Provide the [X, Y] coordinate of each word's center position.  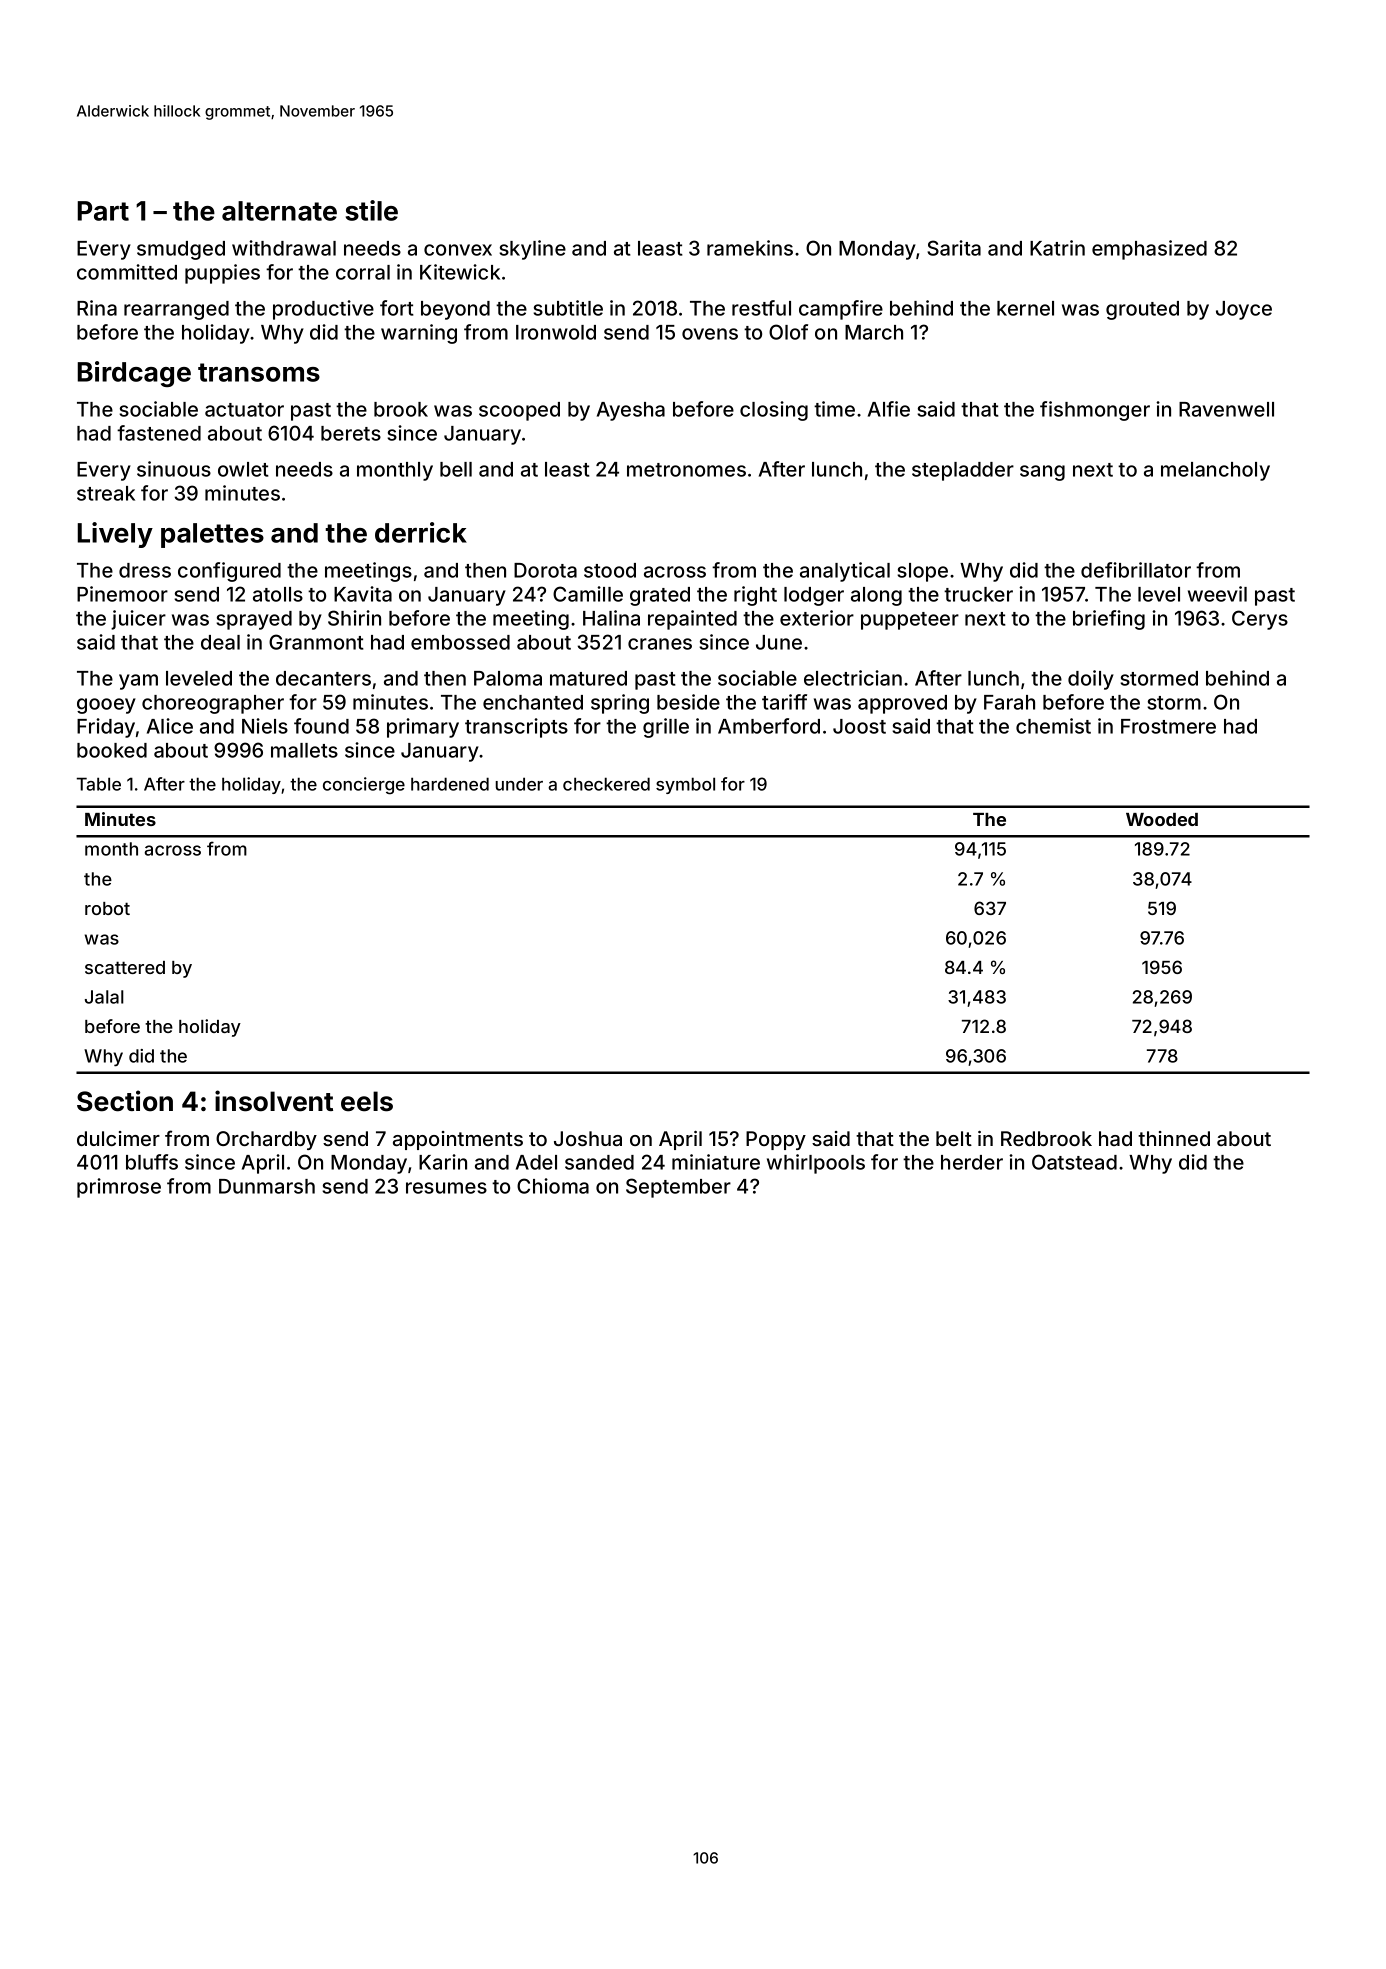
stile [372, 210]
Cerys [1260, 620]
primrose [119, 1188]
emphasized [1149, 250]
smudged [181, 250]
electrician [853, 678]
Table [99, 784]
